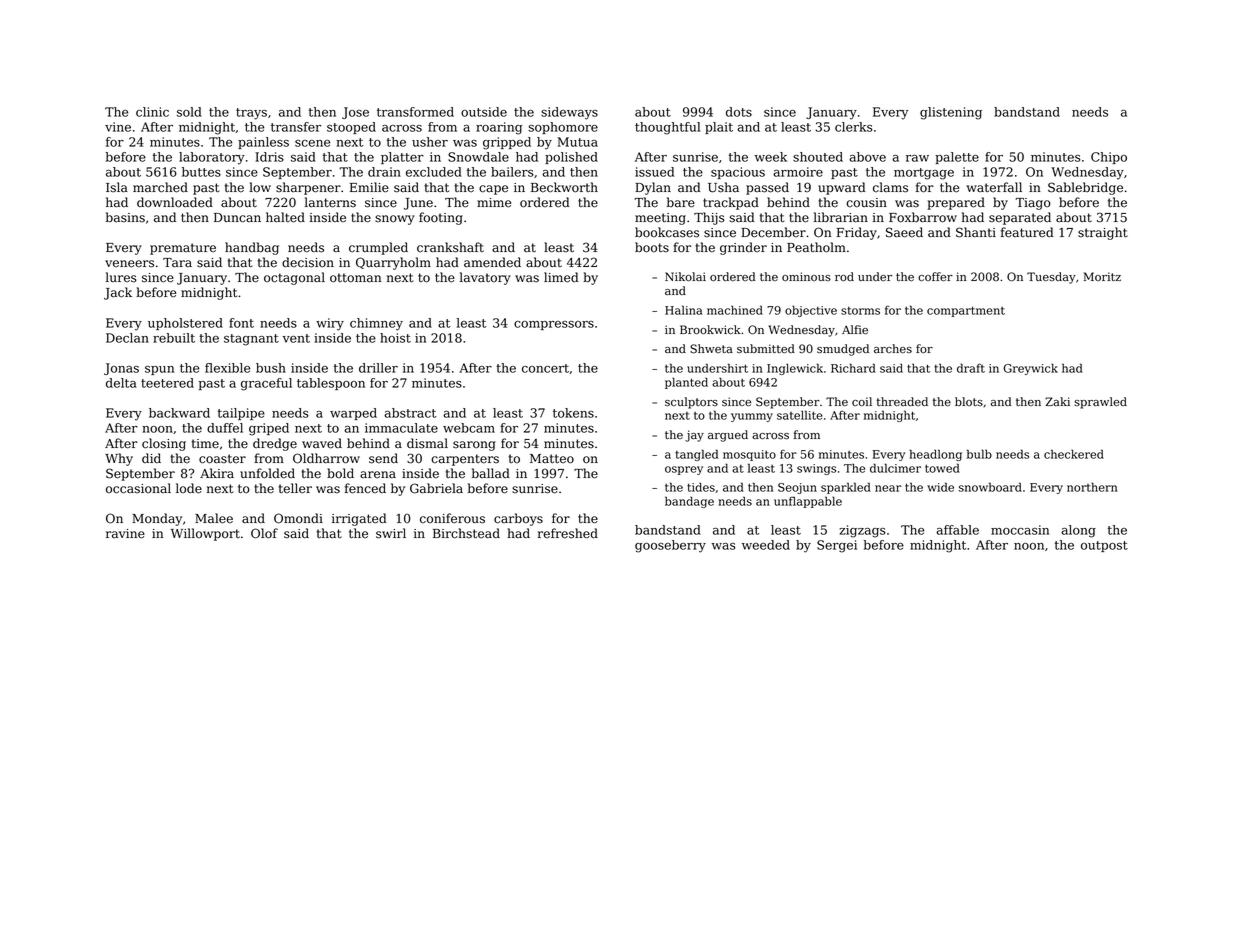 This screenshot has height=952, width=1233. Describe the element at coordinates (415, 112) in the screenshot. I see `transformed` at that location.
